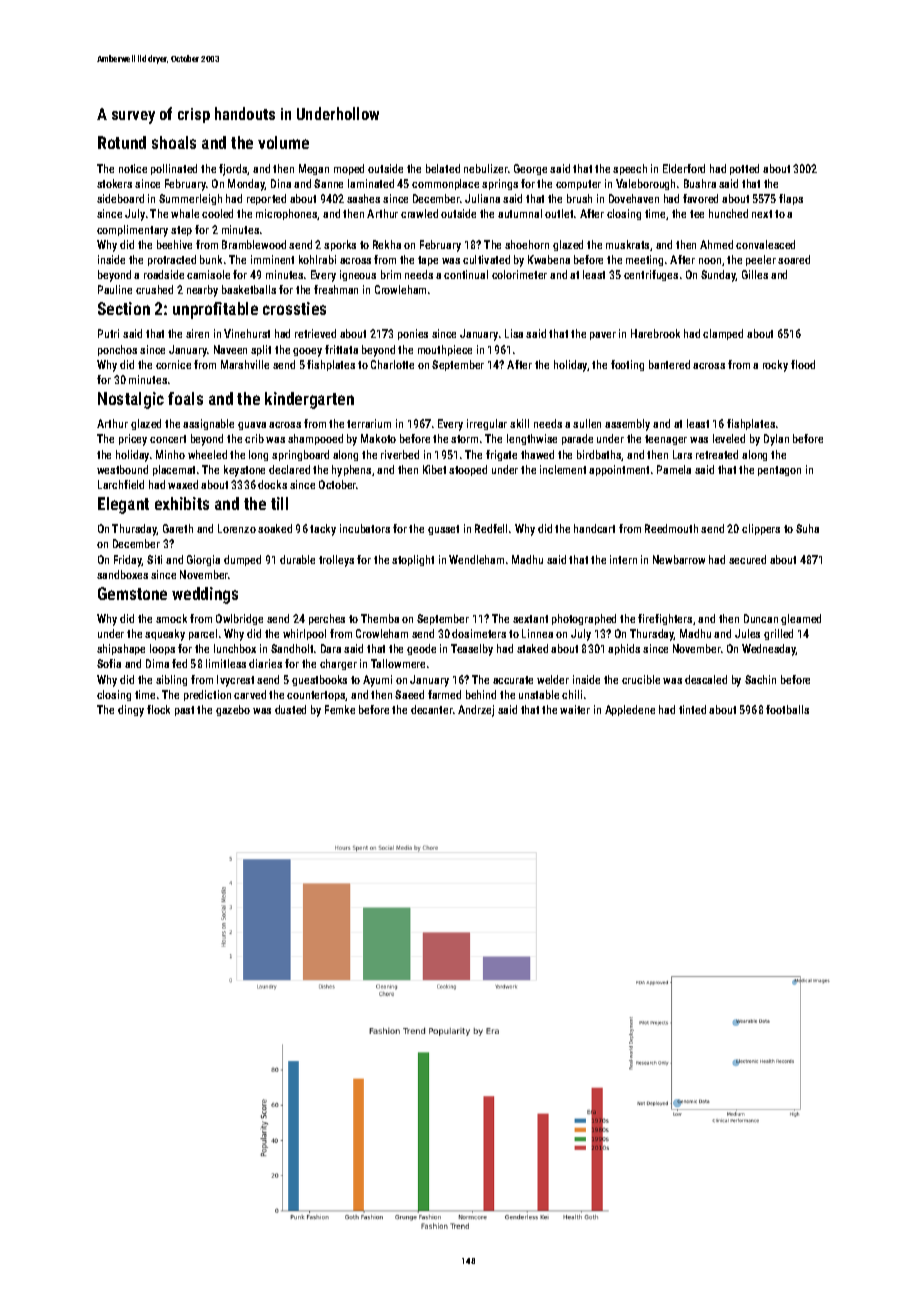 The height and width of the image is (1308, 924). I want to click on continual, so click(466, 274).
